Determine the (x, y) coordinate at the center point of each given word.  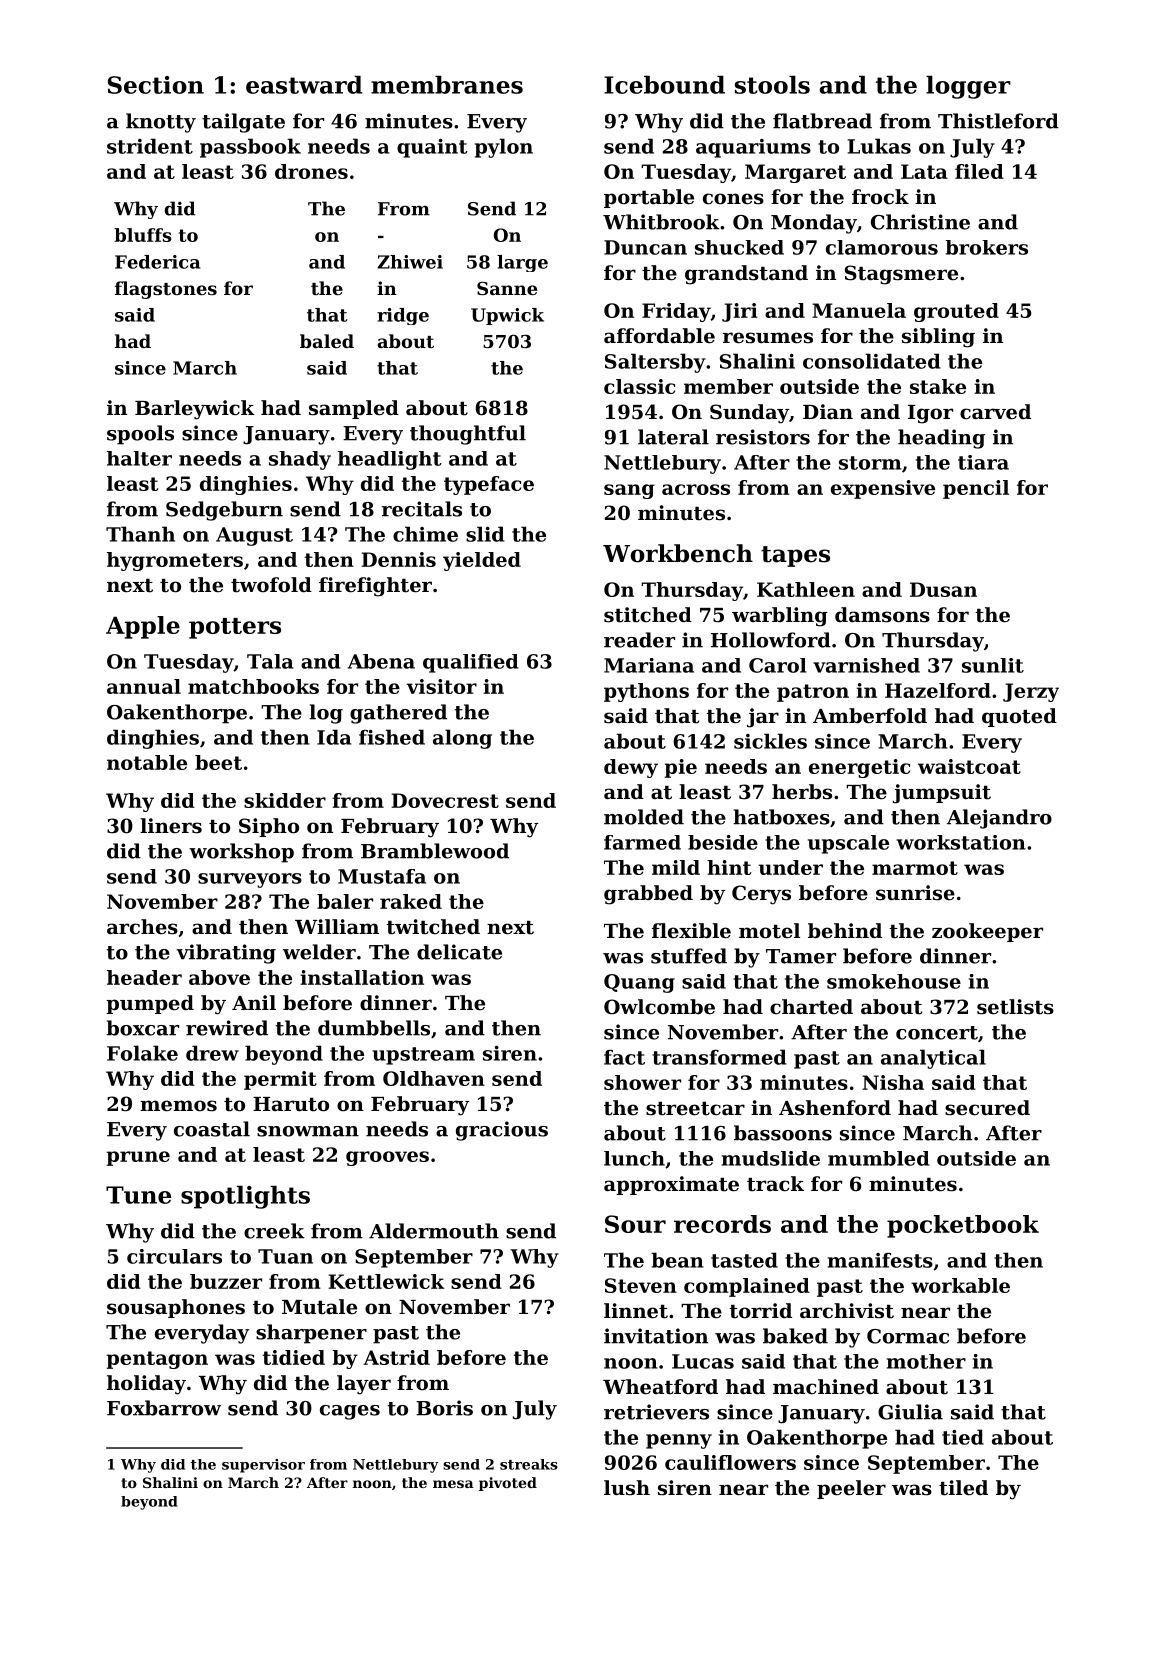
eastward (304, 85)
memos (178, 1106)
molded (644, 817)
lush (627, 1488)
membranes (447, 85)
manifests (880, 1260)
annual (144, 686)
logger (968, 87)
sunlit (993, 665)
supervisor (263, 1466)
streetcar (695, 1109)
